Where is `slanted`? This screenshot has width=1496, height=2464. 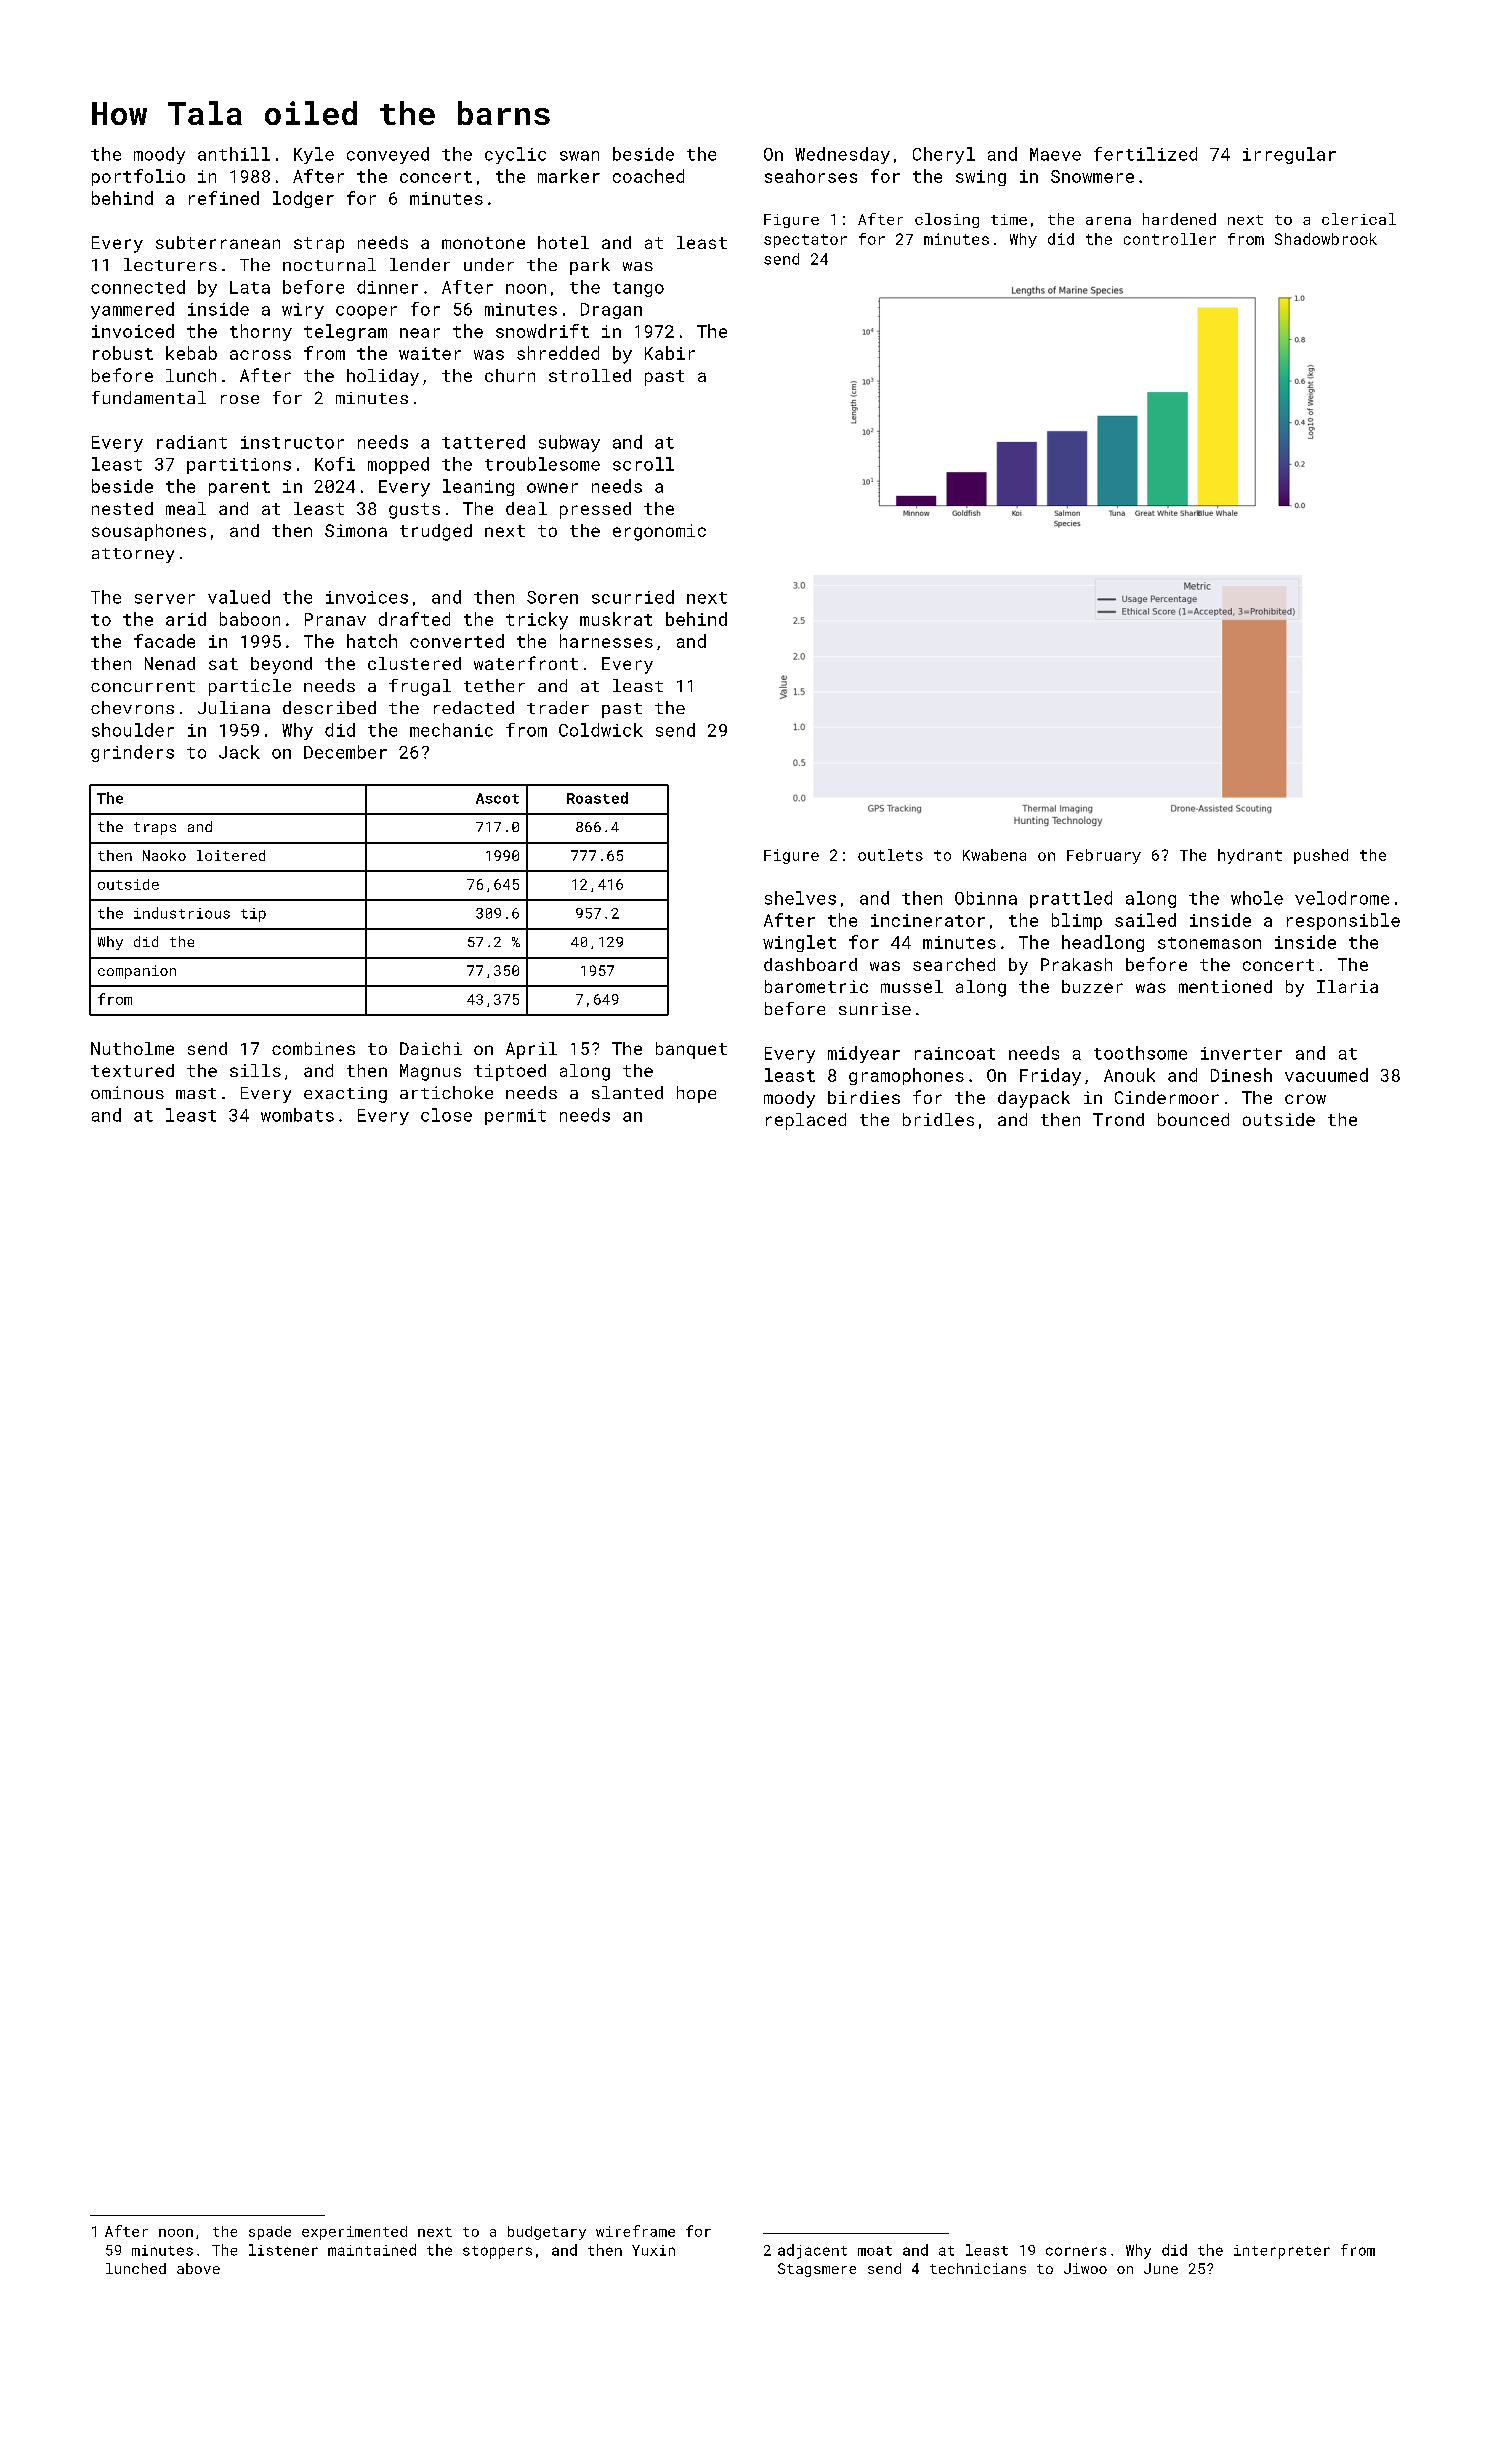 slanted is located at coordinates (627, 1092).
